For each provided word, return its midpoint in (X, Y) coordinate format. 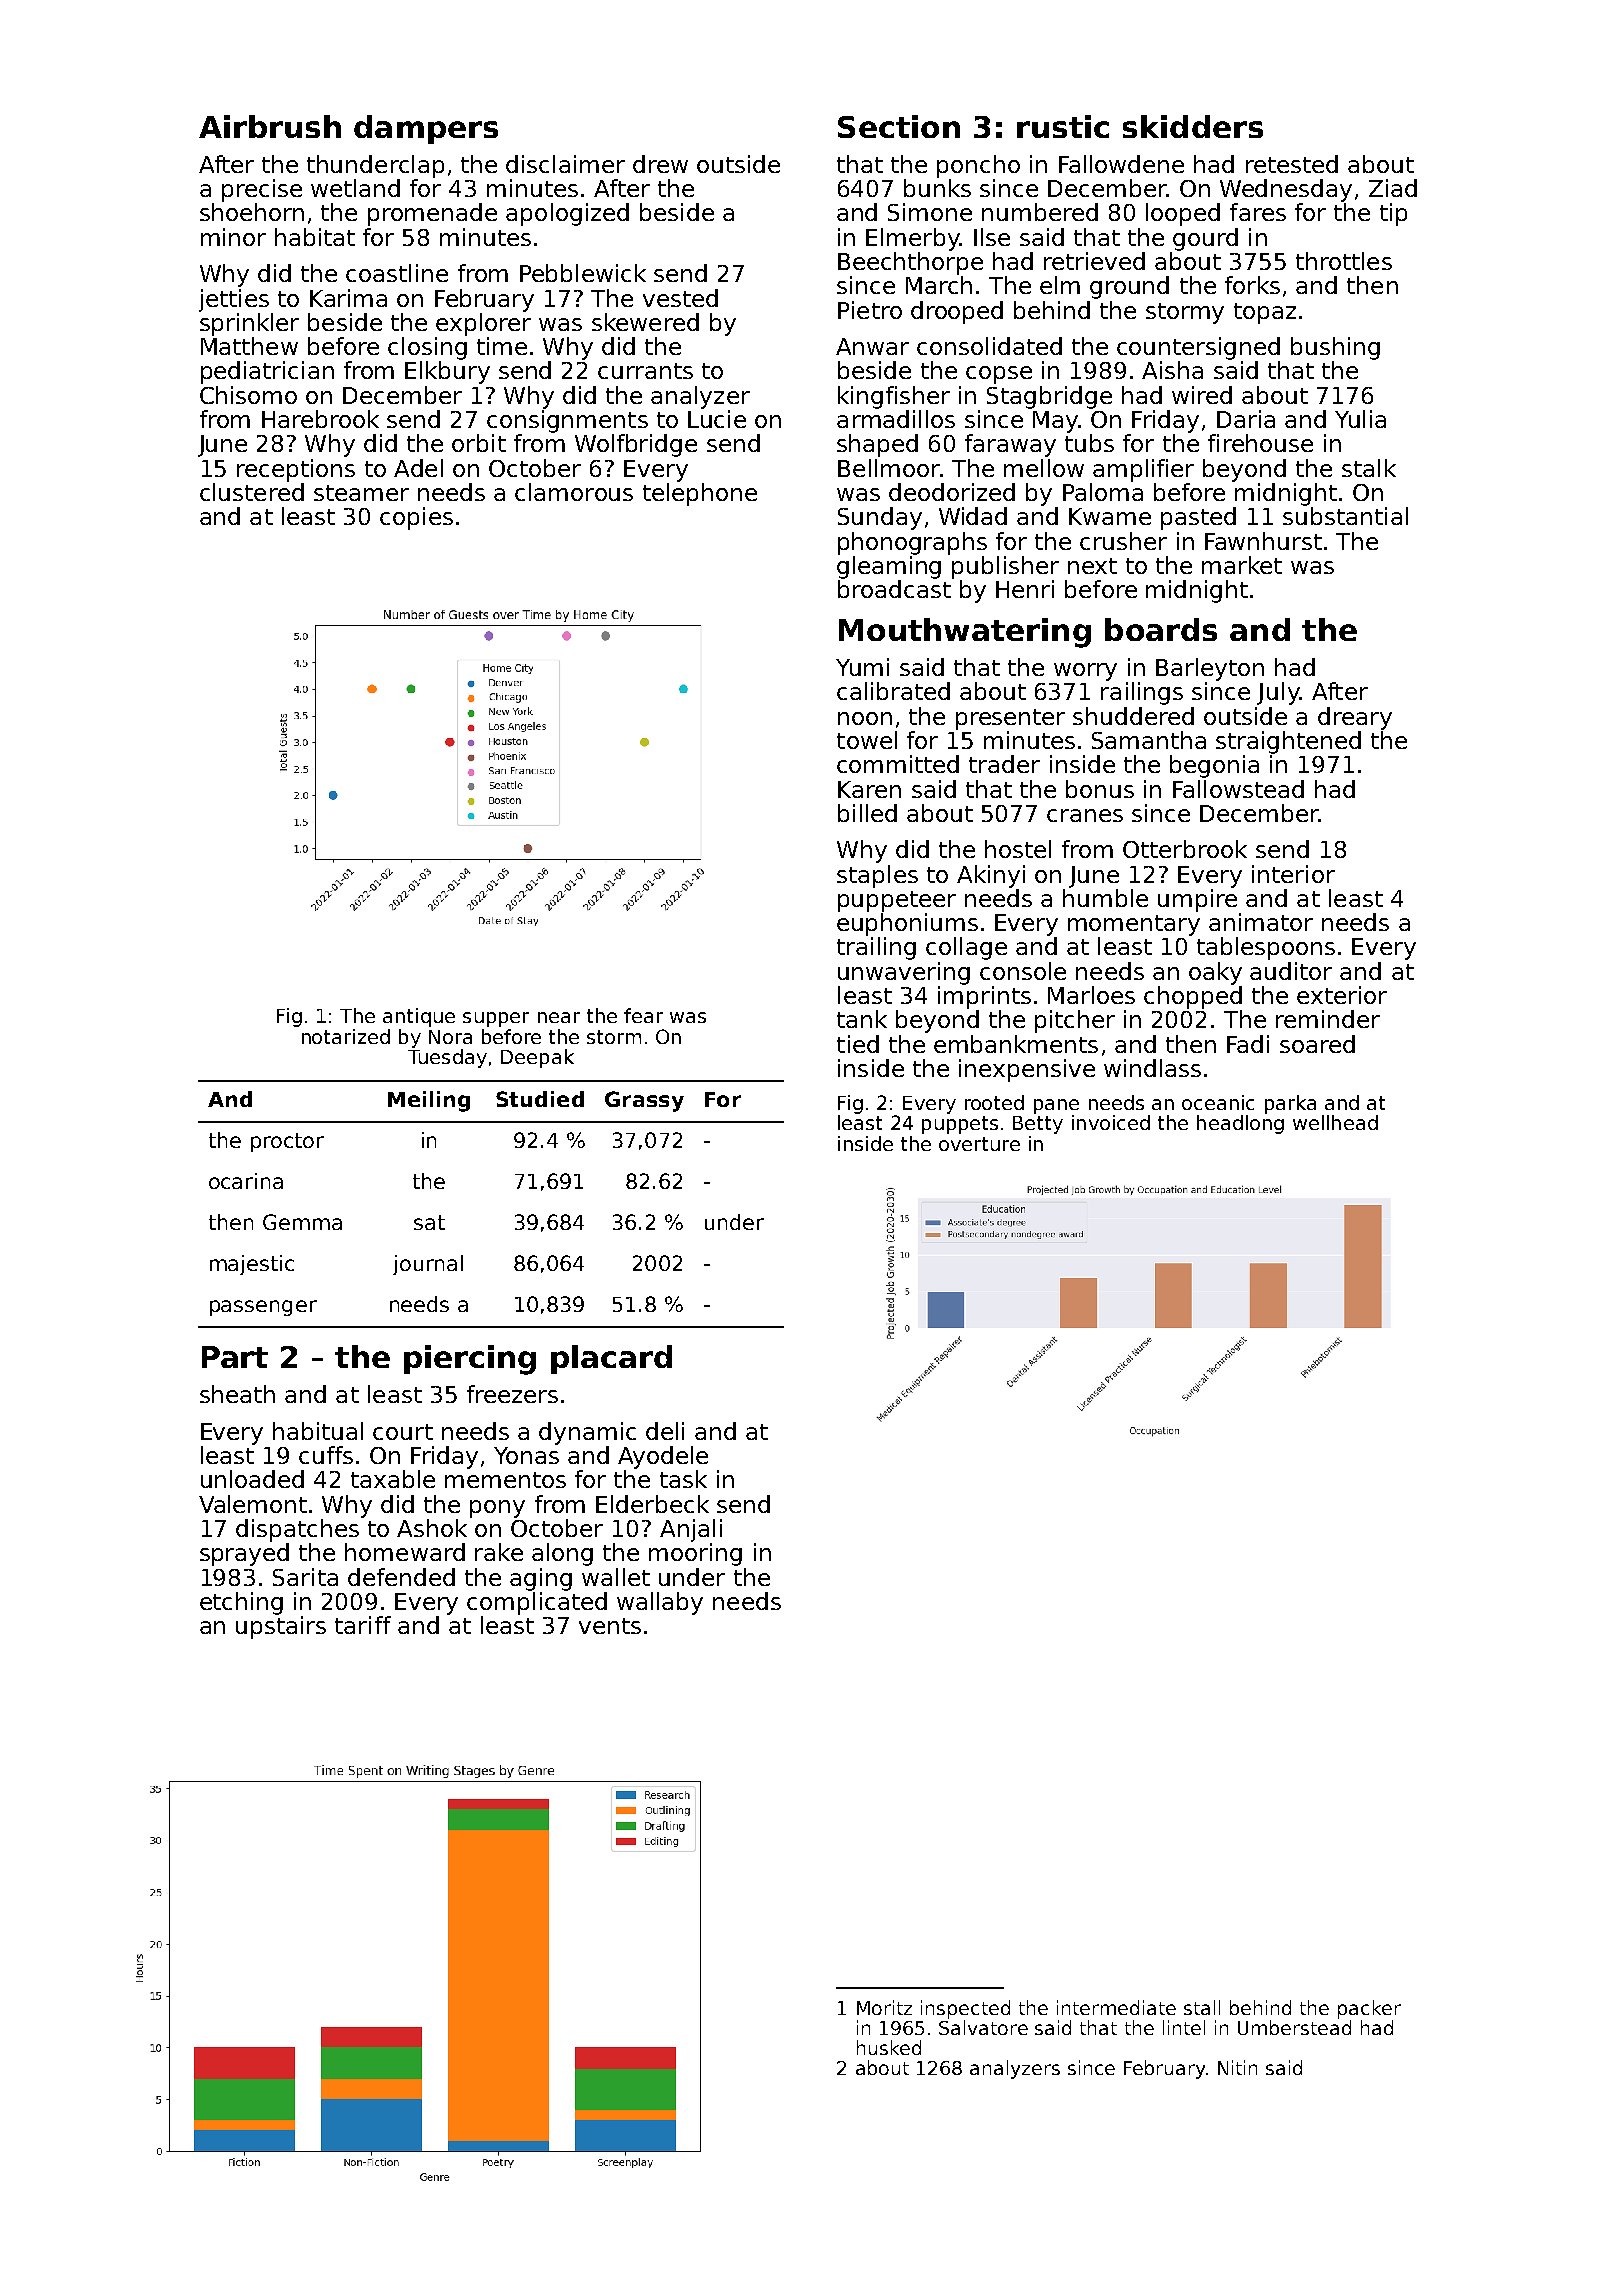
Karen (869, 789)
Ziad (1393, 188)
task (683, 1479)
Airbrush (270, 126)
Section (899, 126)
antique (419, 1017)
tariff (363, 1625)
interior (1293, 874)
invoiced (1111, 1122)
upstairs (281, 1627)
